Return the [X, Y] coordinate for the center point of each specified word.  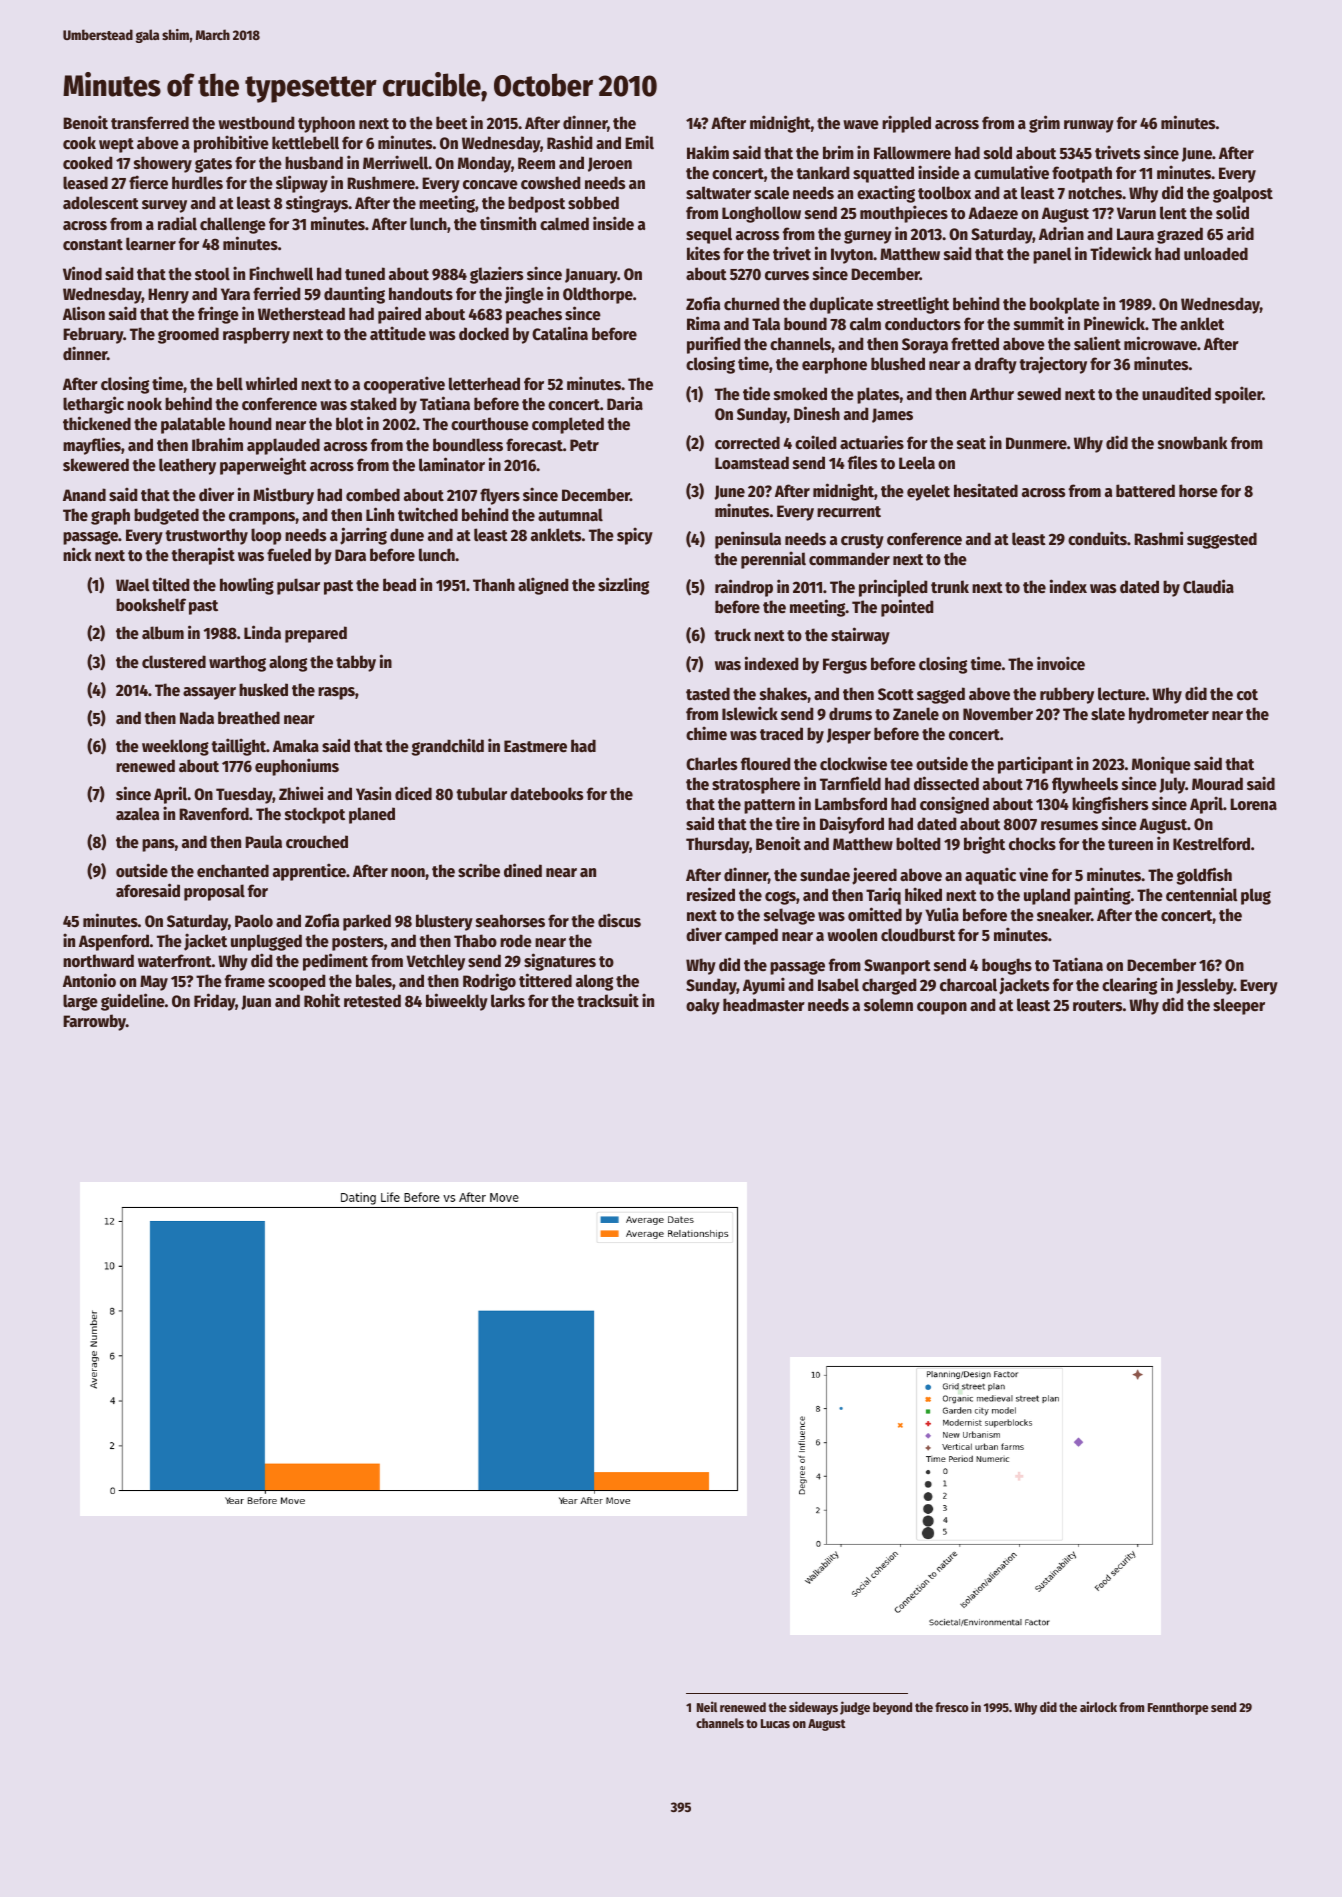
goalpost [1243, 194]
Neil [707, 1706]
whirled [271, 383]
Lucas [775, 1723]
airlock [1098, 1706]
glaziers [496, 275]
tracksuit [608, 1000]
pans [158, 845]
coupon [942, 1008]
